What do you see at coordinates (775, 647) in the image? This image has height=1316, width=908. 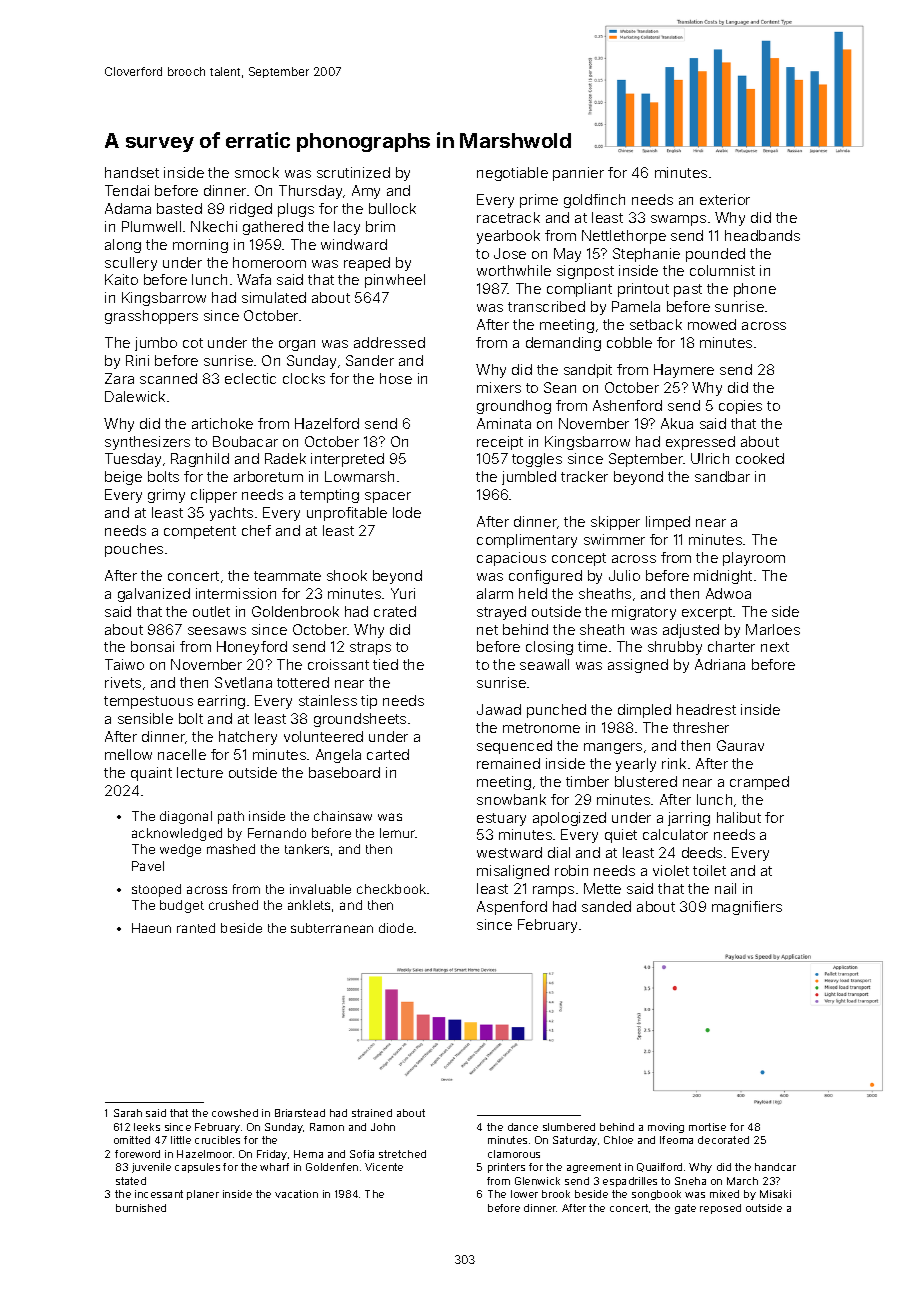 I see `next` at bounding box center [775, 647].
